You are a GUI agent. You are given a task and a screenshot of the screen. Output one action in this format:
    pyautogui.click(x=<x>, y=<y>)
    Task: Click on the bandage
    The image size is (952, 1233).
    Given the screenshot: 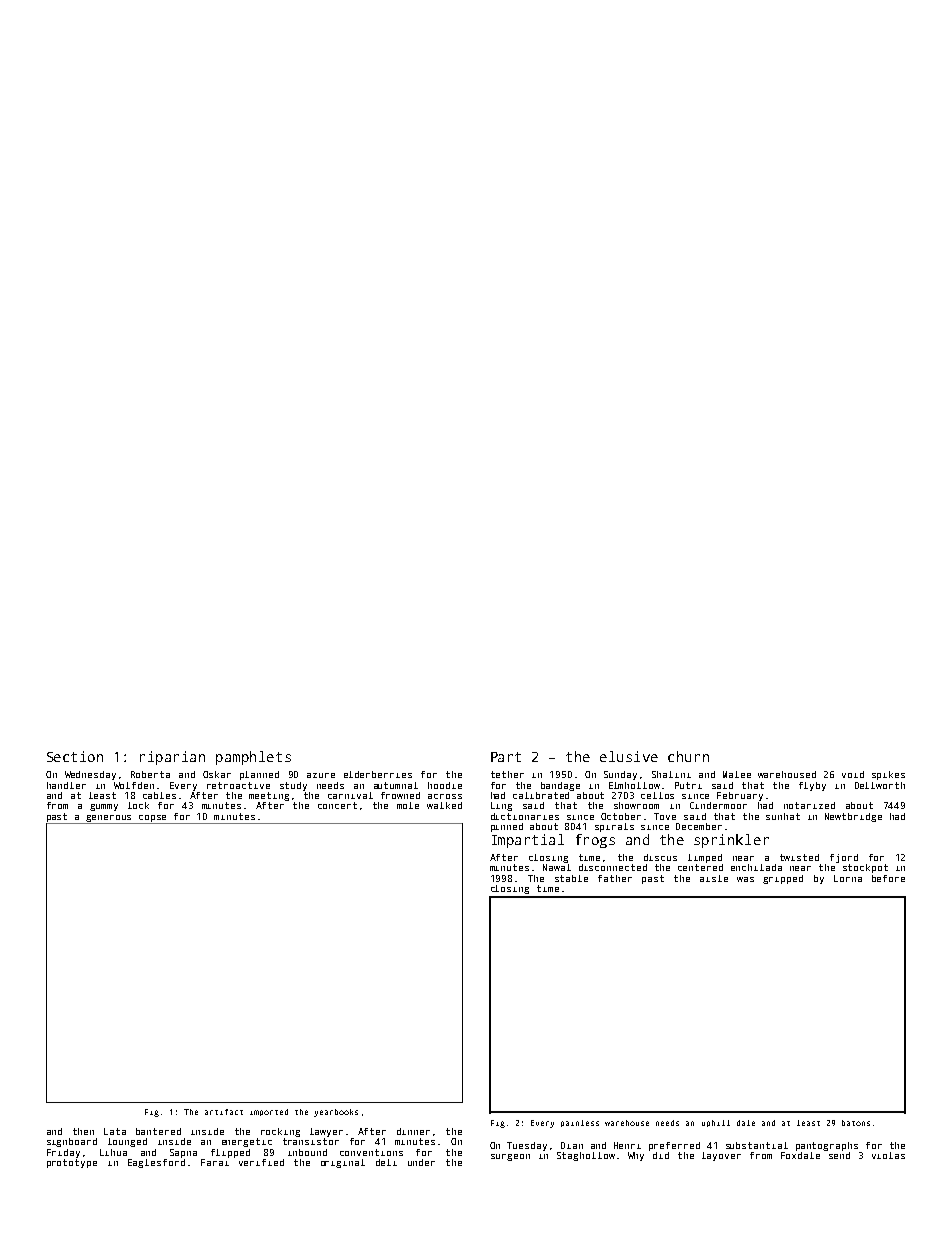 What is the action you would take?
    pyautogui.click(x=560, y=786)
